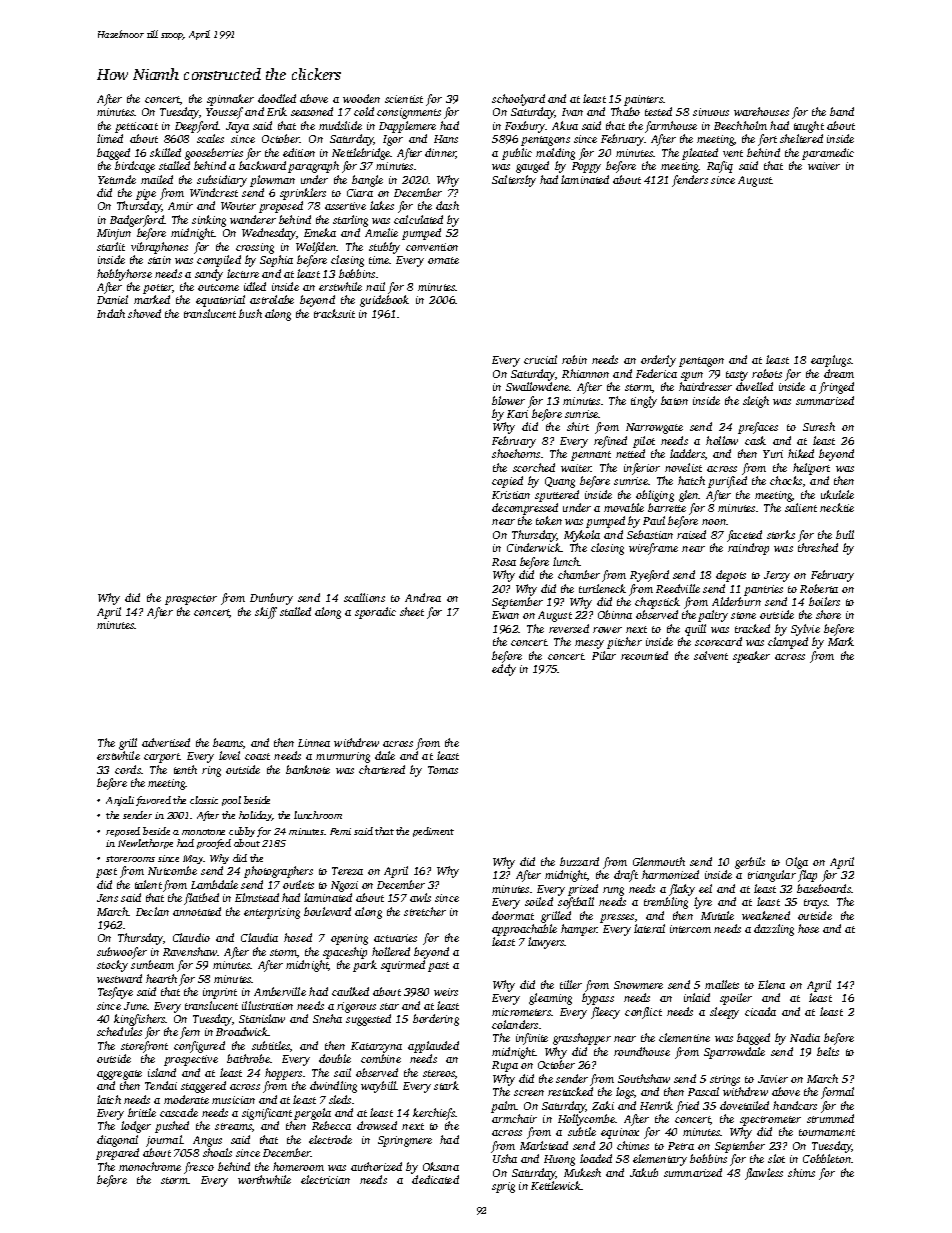 This screenshot has width=952, height=1233. I want to click on band, so click(842, 111).
